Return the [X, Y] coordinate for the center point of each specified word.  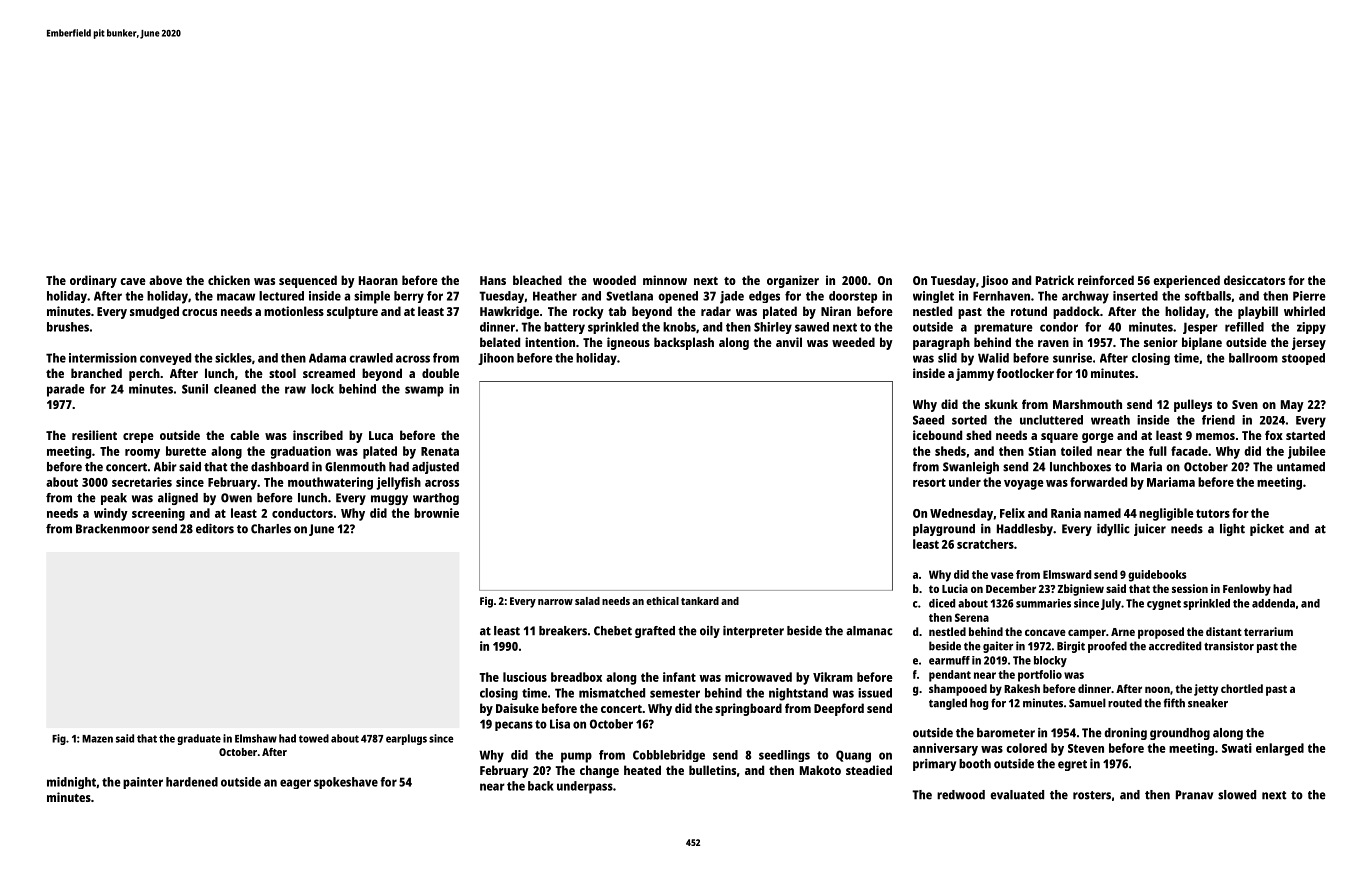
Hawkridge [509, 312]
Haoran [378, 280]
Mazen [97, 739]
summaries [1043, 603]
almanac [869, 631]
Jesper [1200, 328]
